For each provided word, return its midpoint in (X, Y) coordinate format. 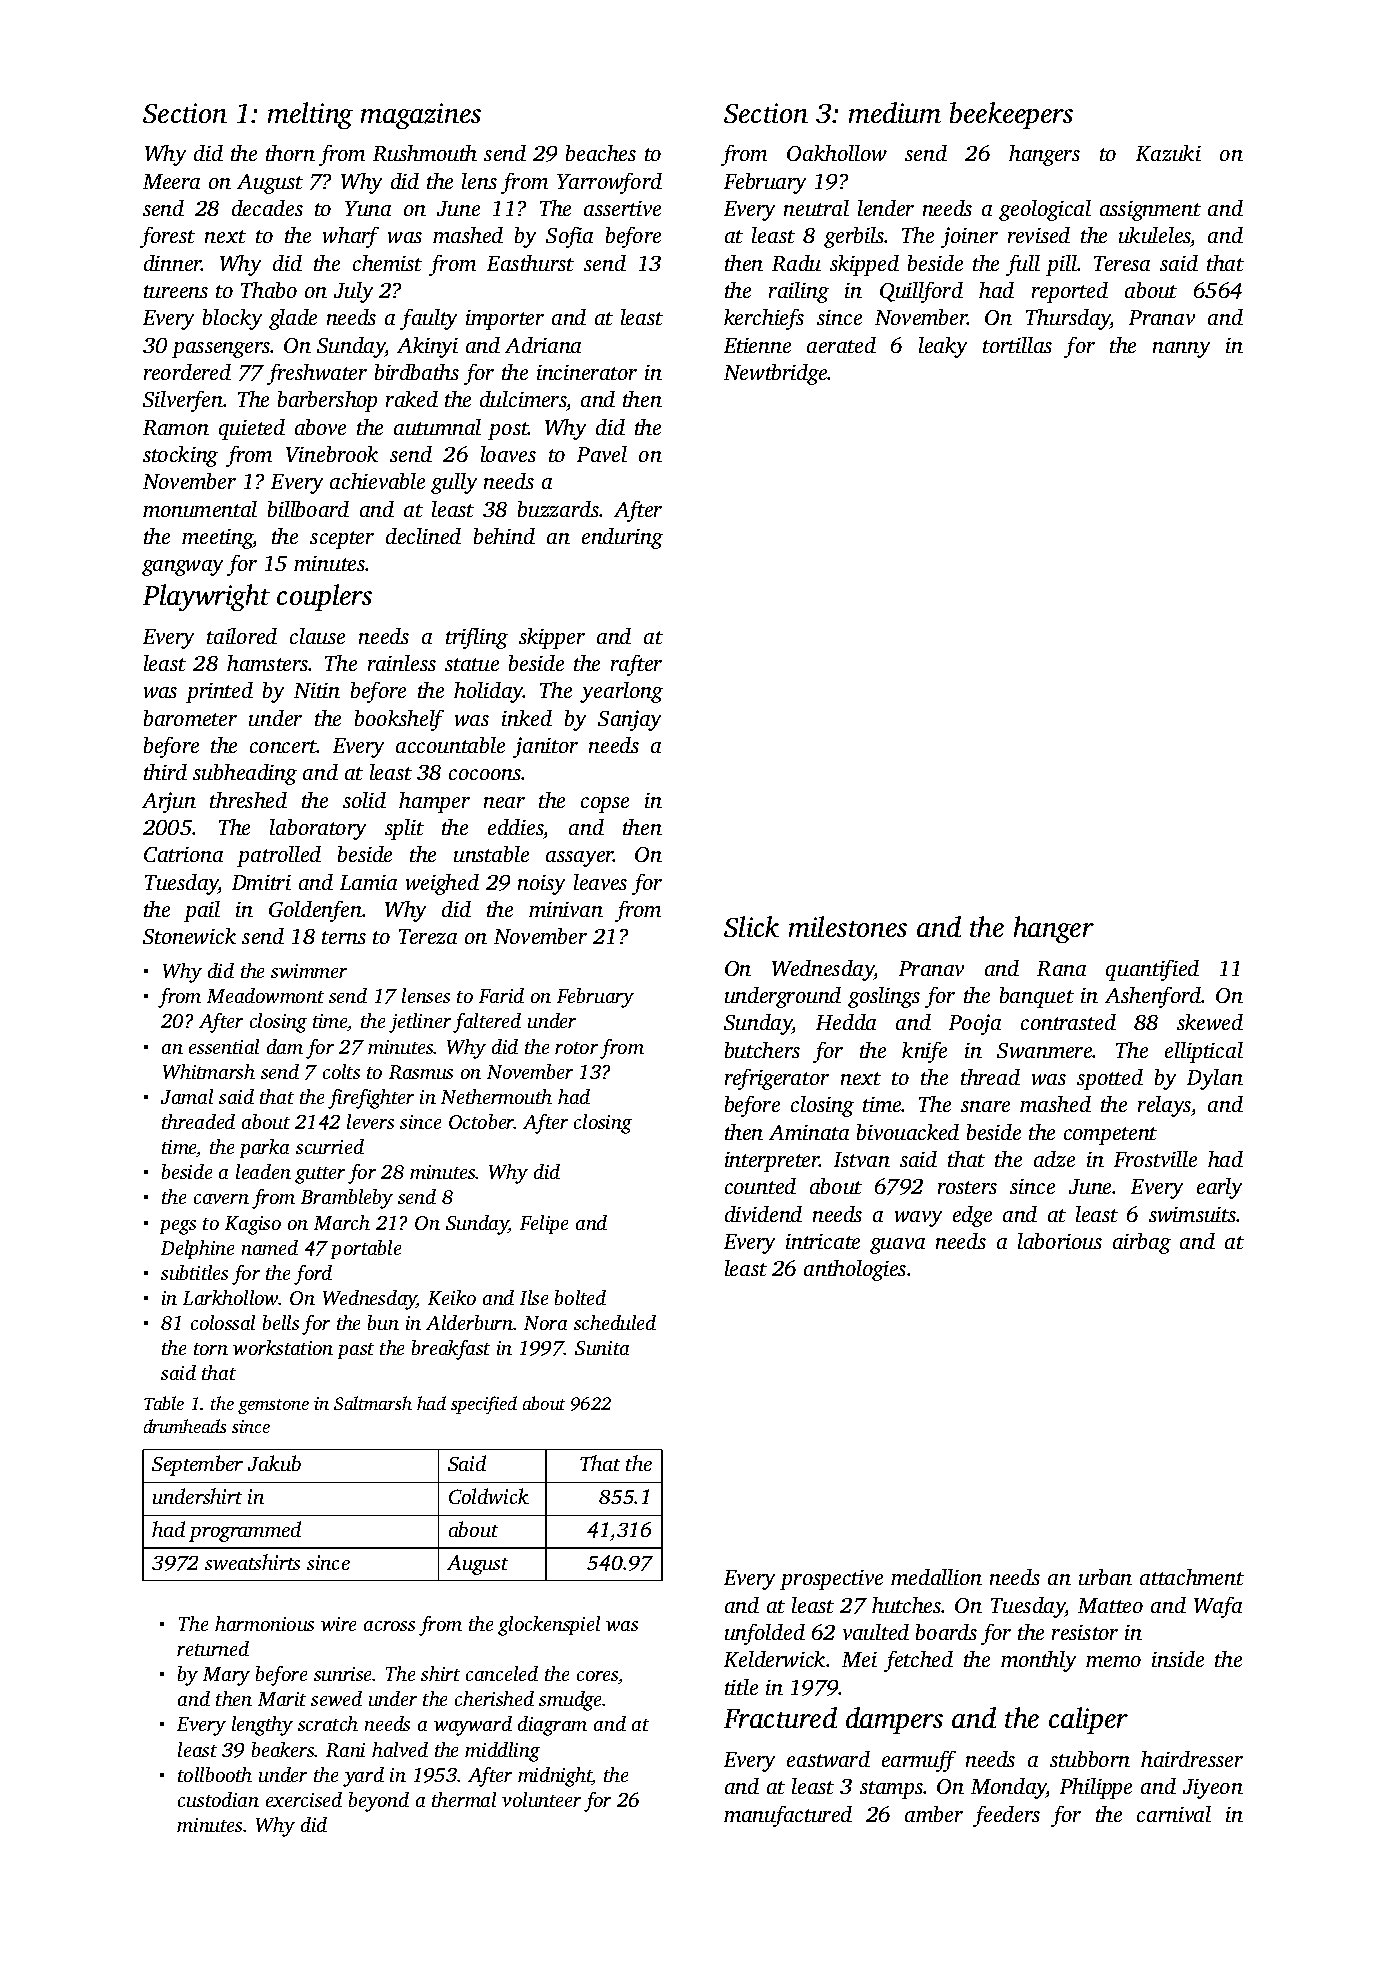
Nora (545, 1323)
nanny (1181, 350)
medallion (936, 1577)
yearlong (621, 692)
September (197, 1465)
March (342, 1222)
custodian (218, 1799)
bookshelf (399, 720)
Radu (796, 263)
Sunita (602, 1348)
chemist (387, 263)
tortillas (1017, 345)
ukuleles (1155, 237)
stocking (180, 456)
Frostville (1155, 1159)
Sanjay (629, 720)
